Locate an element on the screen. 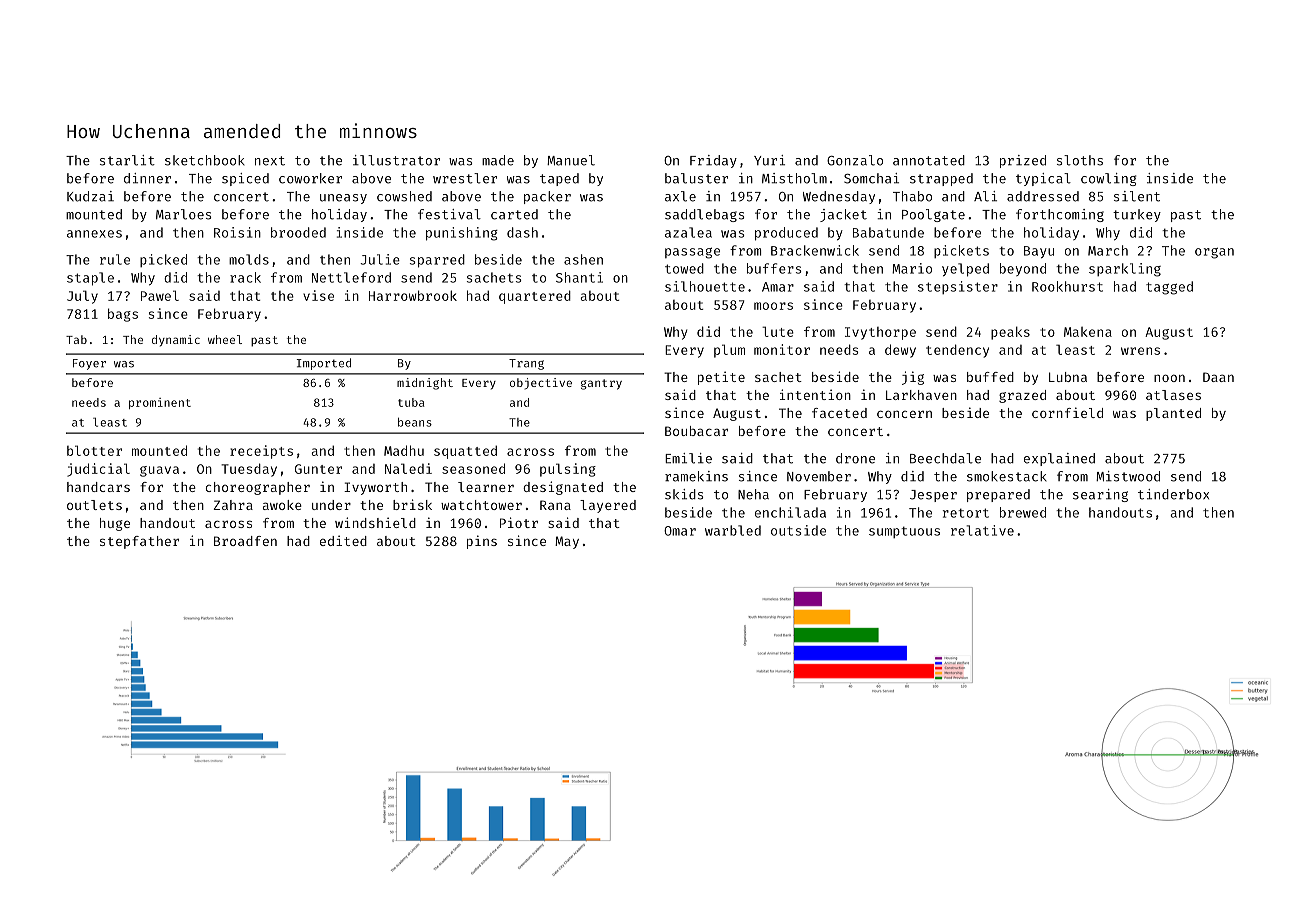 This screenshot has width=1308, height=924. silent is located at coordinates (1137, 196).
